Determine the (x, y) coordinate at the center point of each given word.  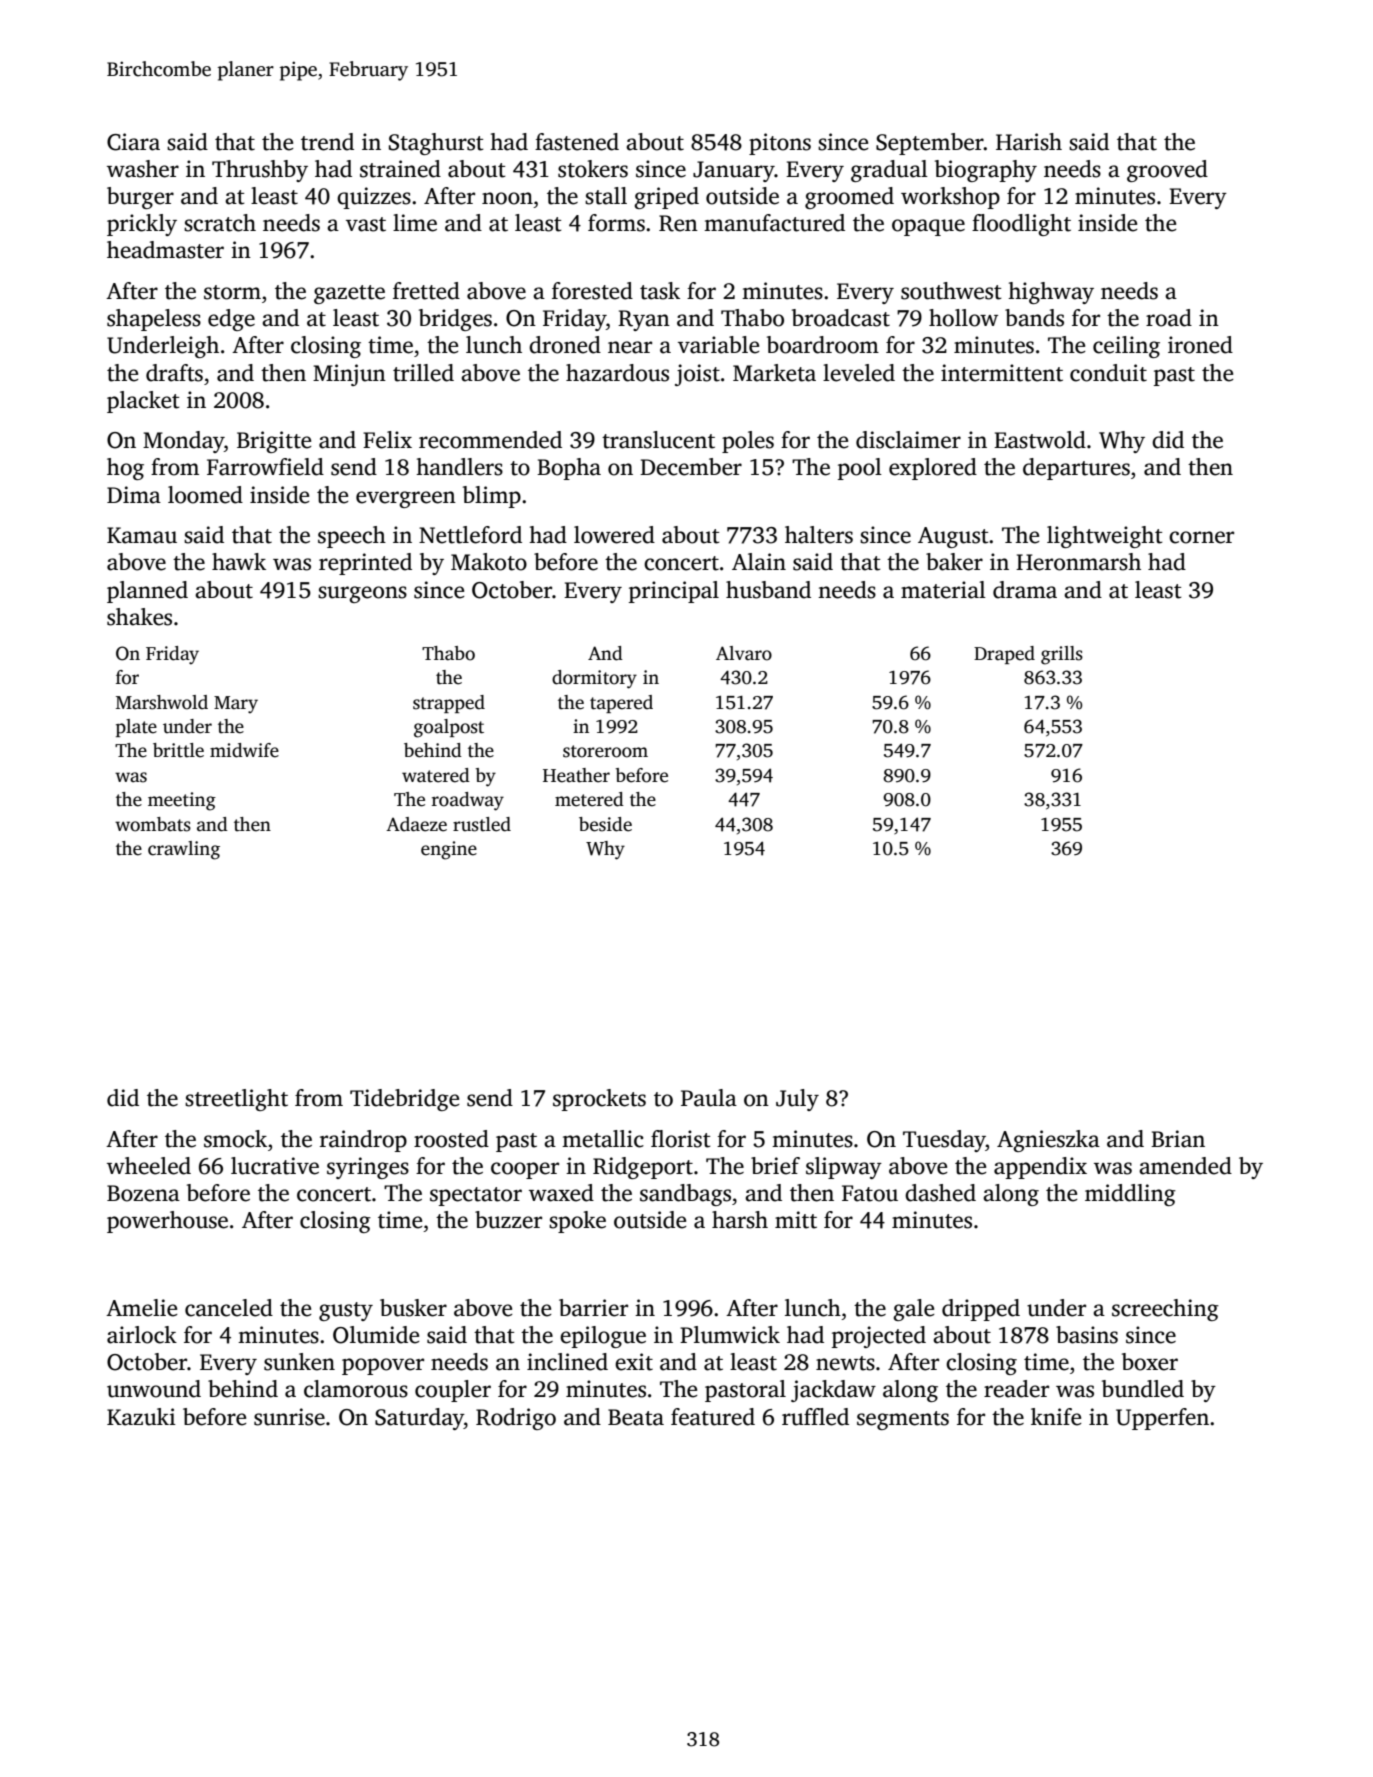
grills (1062, 655)
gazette (349, 294)
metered (589, 799)
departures (1076, 469)
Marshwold (162, 702)
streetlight (236, 1100)
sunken (299, 1362)
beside (605, 824)
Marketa (774, 373)
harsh (740, 1220)
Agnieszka (1048, 1141)
